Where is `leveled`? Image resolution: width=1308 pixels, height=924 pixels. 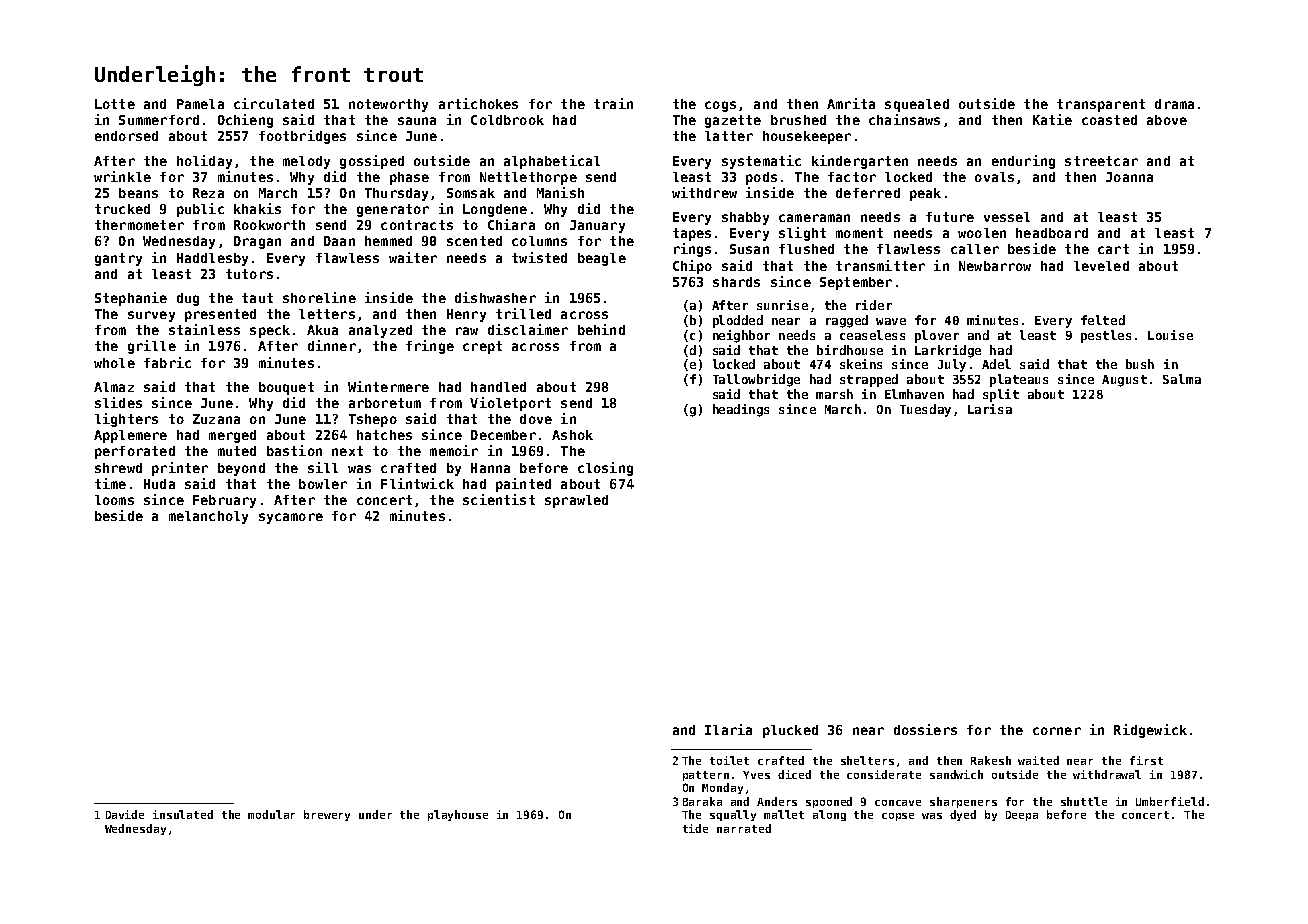
leveled is located at coordinates (1101, 266).
